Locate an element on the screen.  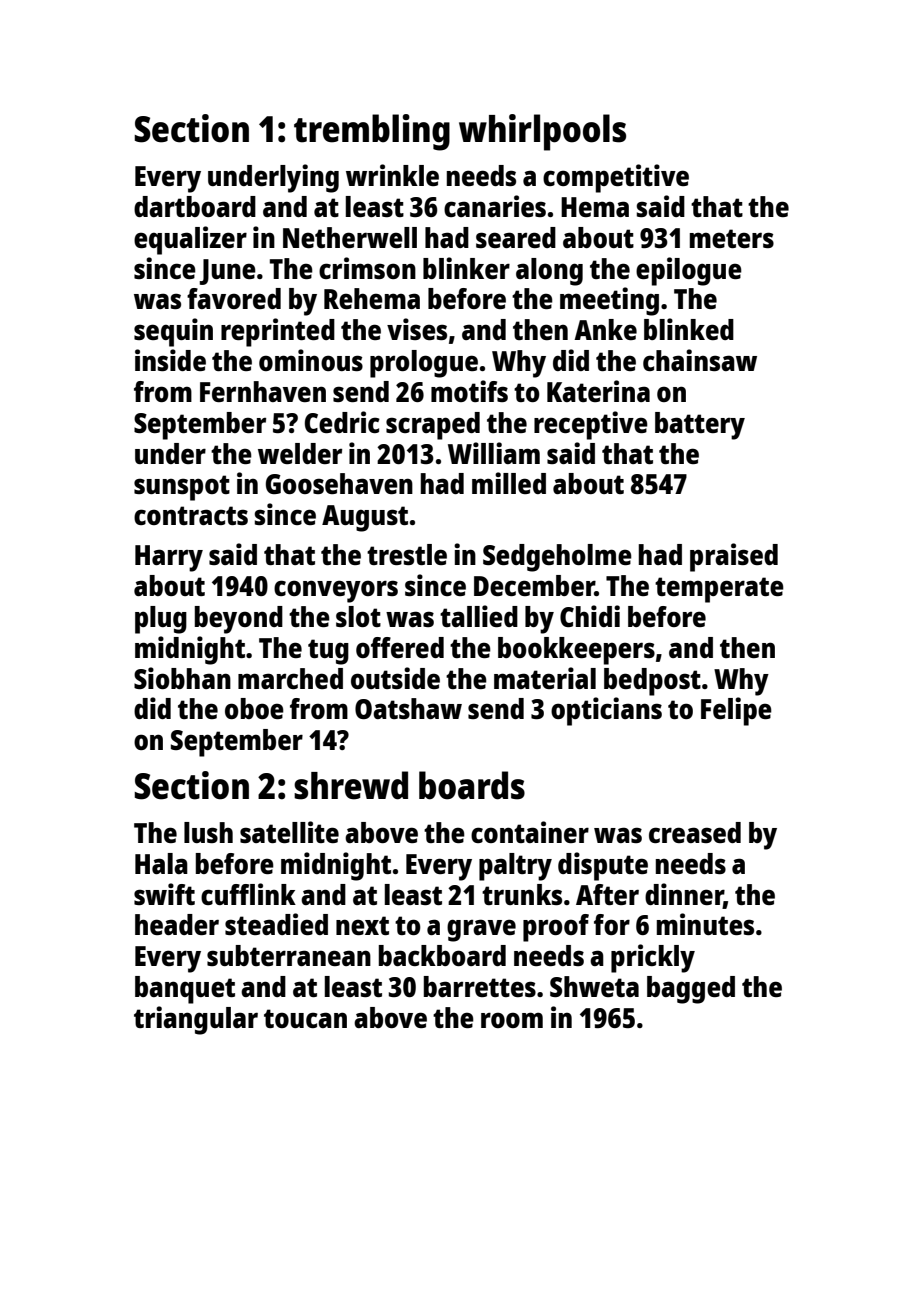
whirlpools is located at coordinates (542, 132).
